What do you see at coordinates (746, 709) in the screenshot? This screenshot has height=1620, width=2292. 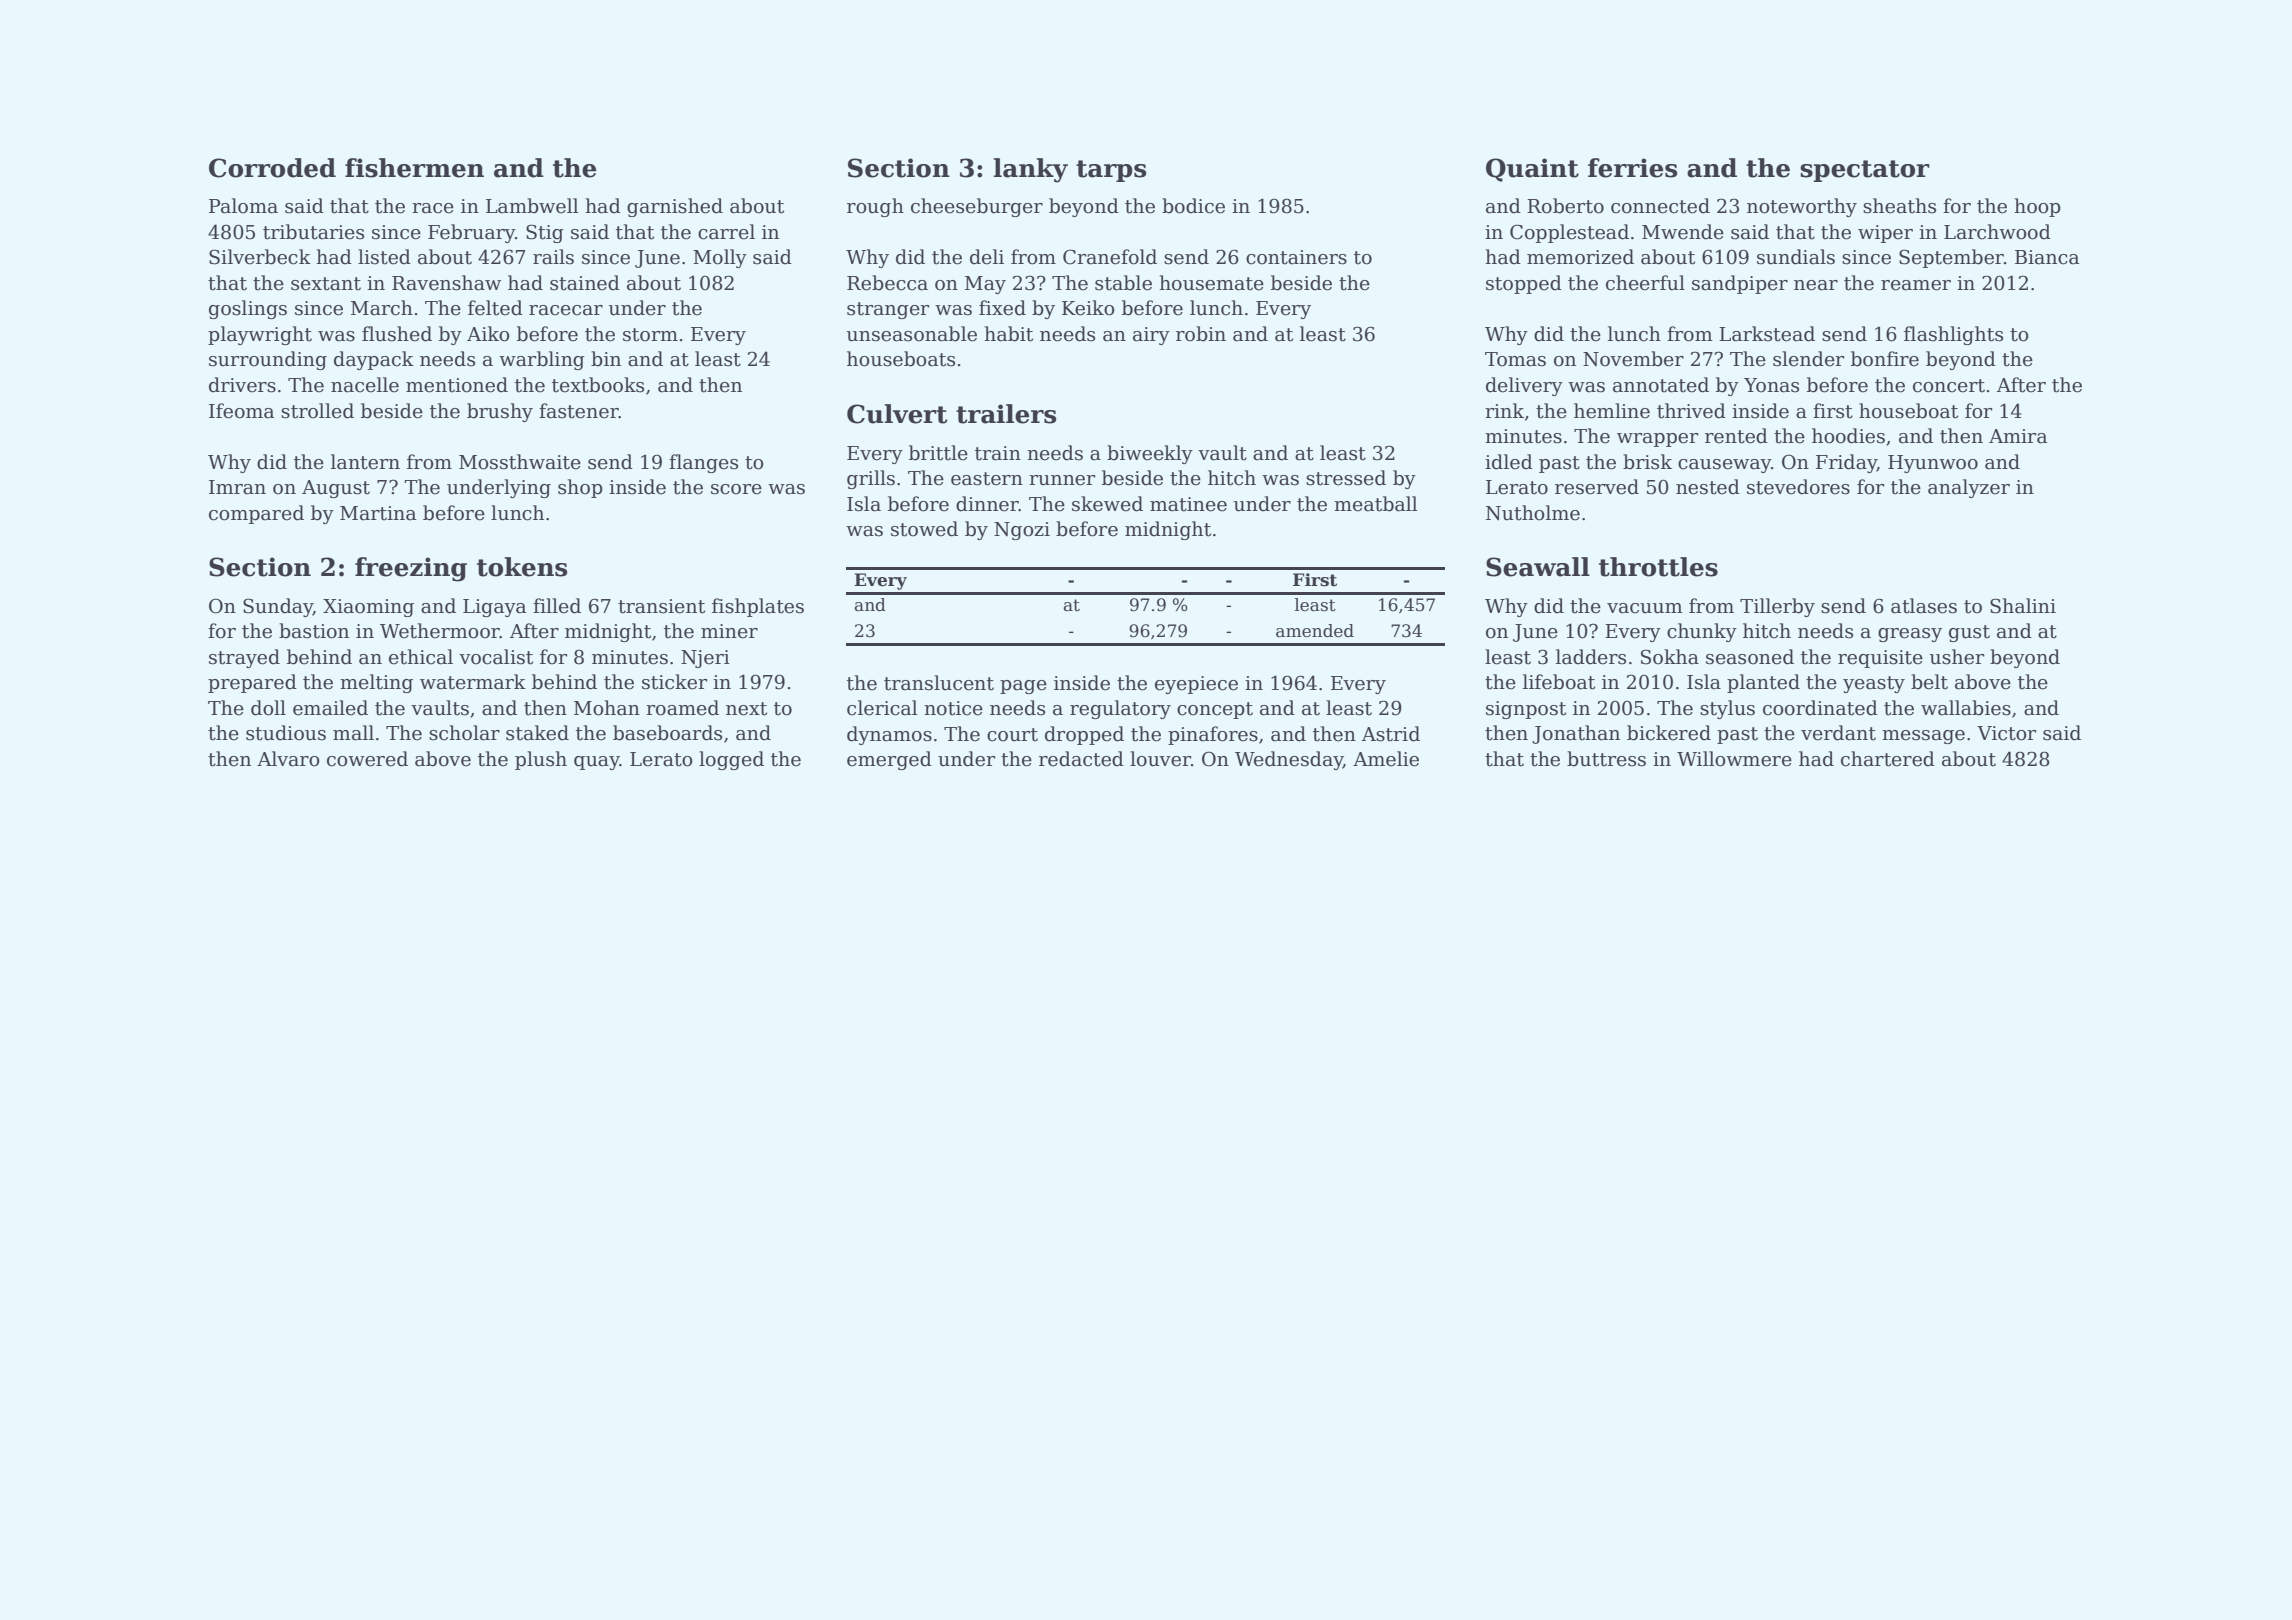 I see `next` at bounding box center [746, 709].
